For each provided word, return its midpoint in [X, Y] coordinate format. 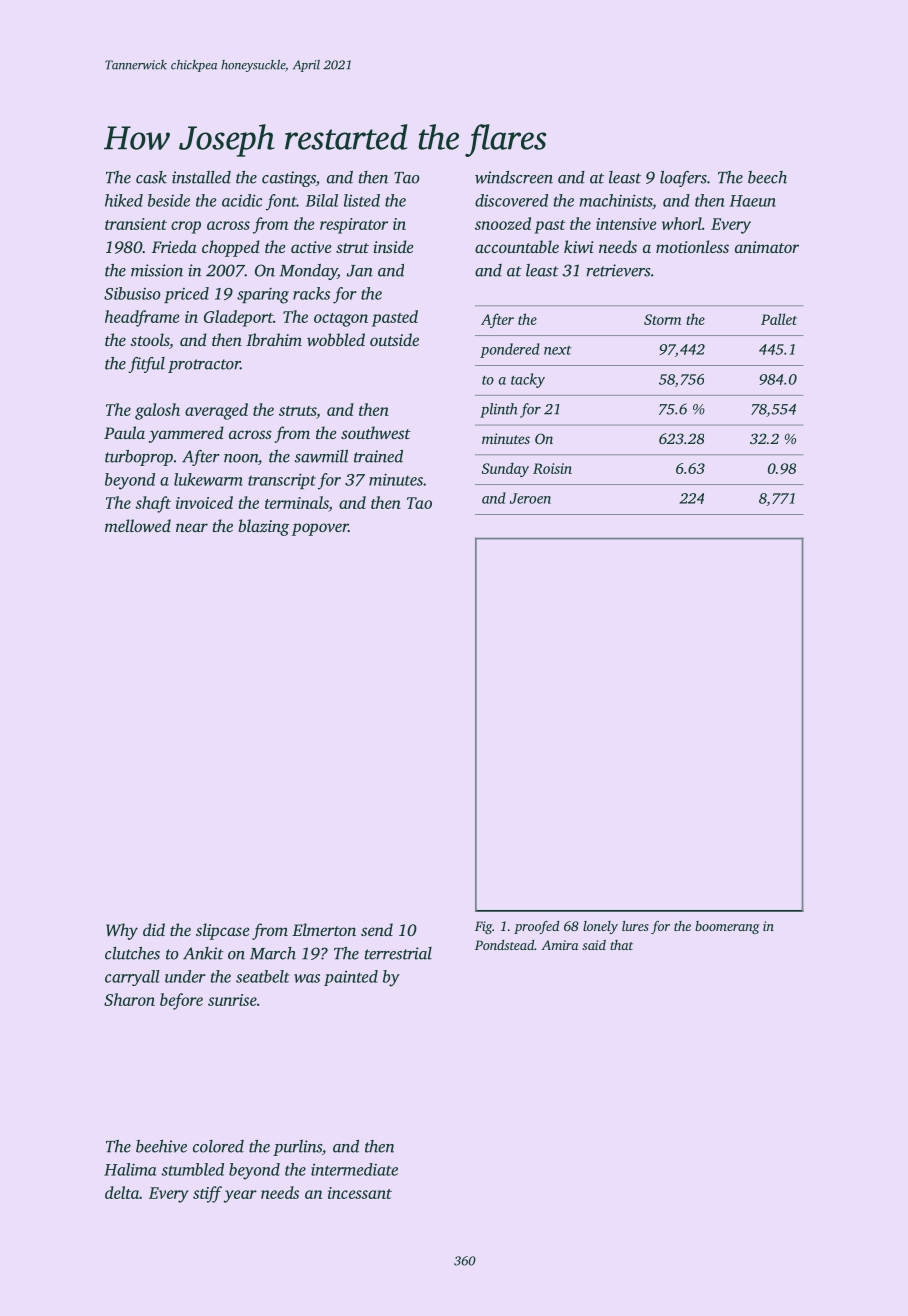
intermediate [354, 1169]
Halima [130, 1169]
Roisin [552, 468]
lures [635, 926]
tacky [528, 380]
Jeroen [530, 498]
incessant [360, 1193]
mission [157, 270]
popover [320, 529]
